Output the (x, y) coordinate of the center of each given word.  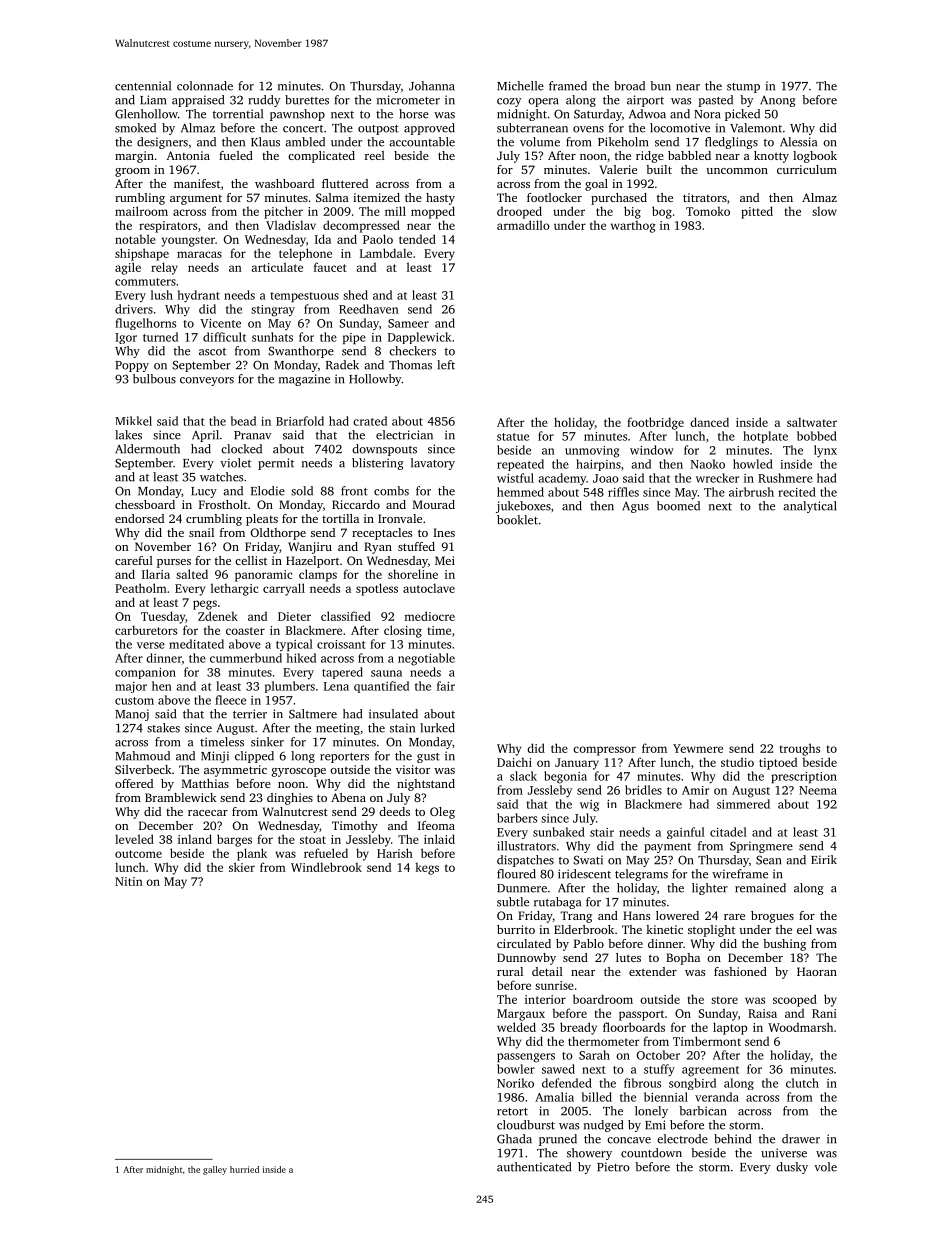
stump (743, 88)
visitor (413, 769)
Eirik (824, 859)
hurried (244, 1169)
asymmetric (235, 771)
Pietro (613, 1167)
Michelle (520, 86)
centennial (143, 86)
